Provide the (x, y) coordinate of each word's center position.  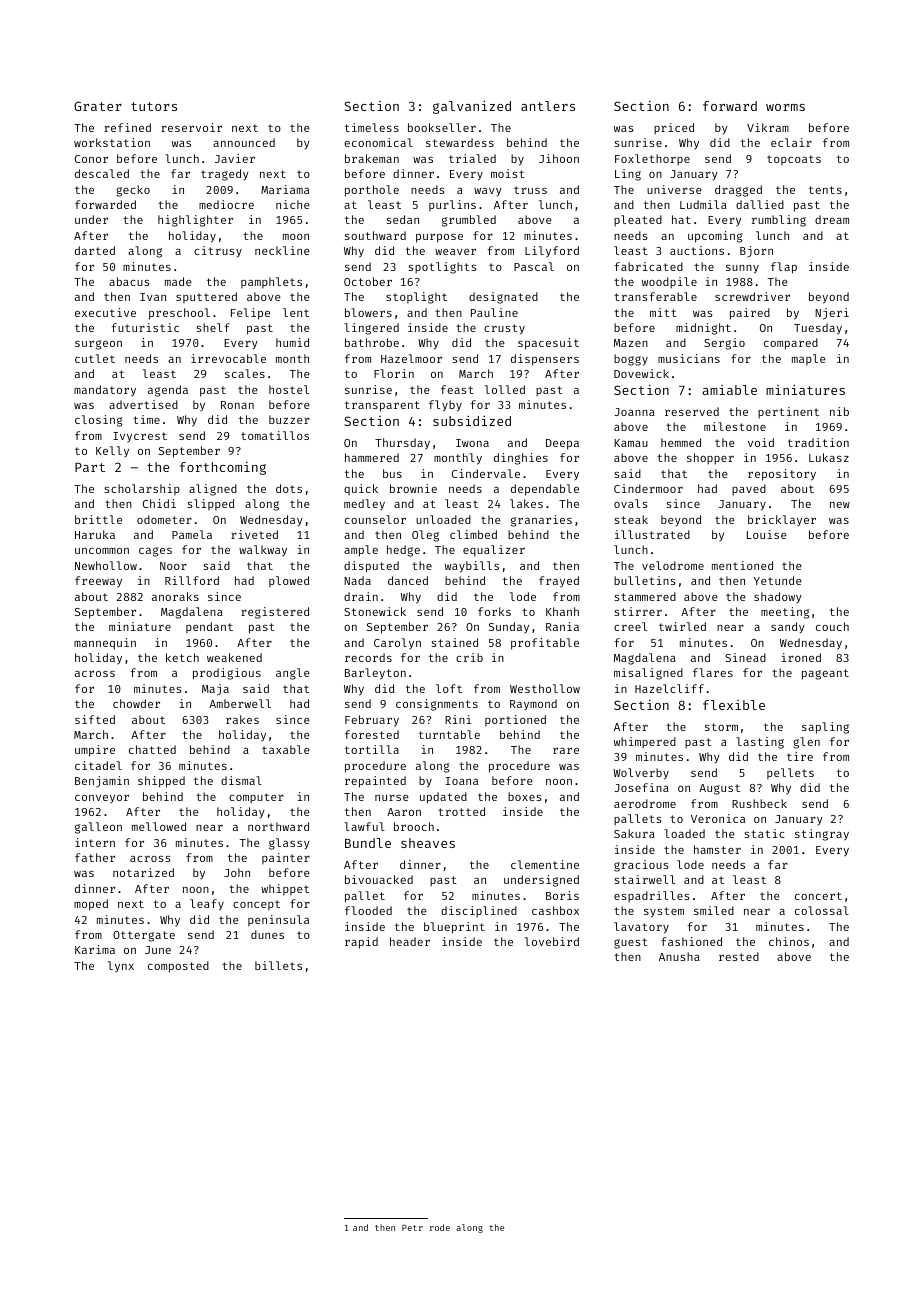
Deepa (562, 444)
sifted (95, 719)
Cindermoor (648, 488)
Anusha (679, 956)
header (410, 941)
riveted (254, 534)
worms (785, 107)
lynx (121, 967)
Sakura (634, 833)
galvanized (472, 107)
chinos (789, 941)
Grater (98, 106)
